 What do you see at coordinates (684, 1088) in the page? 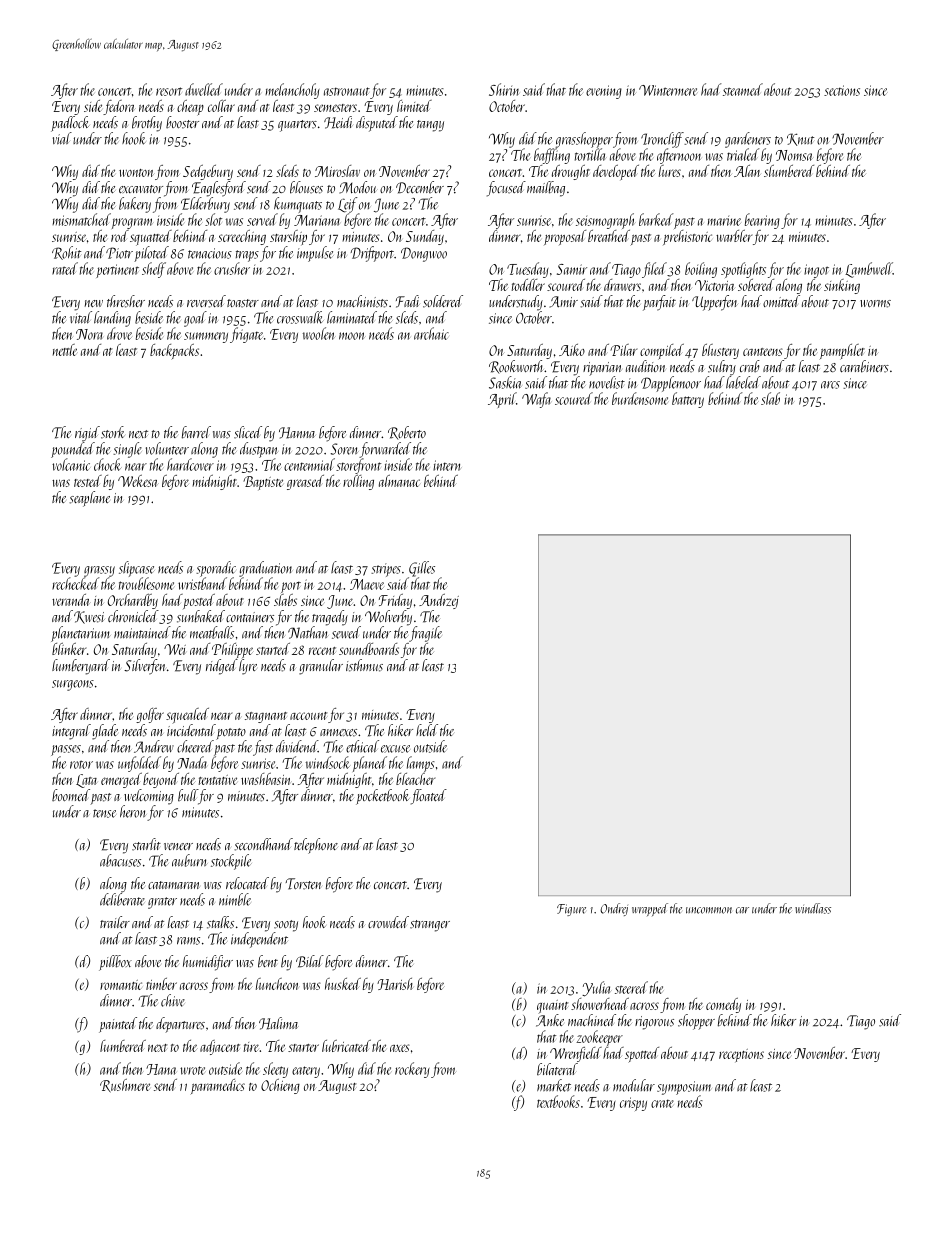
I see `symposium` at bounding box center [684, 1088].
